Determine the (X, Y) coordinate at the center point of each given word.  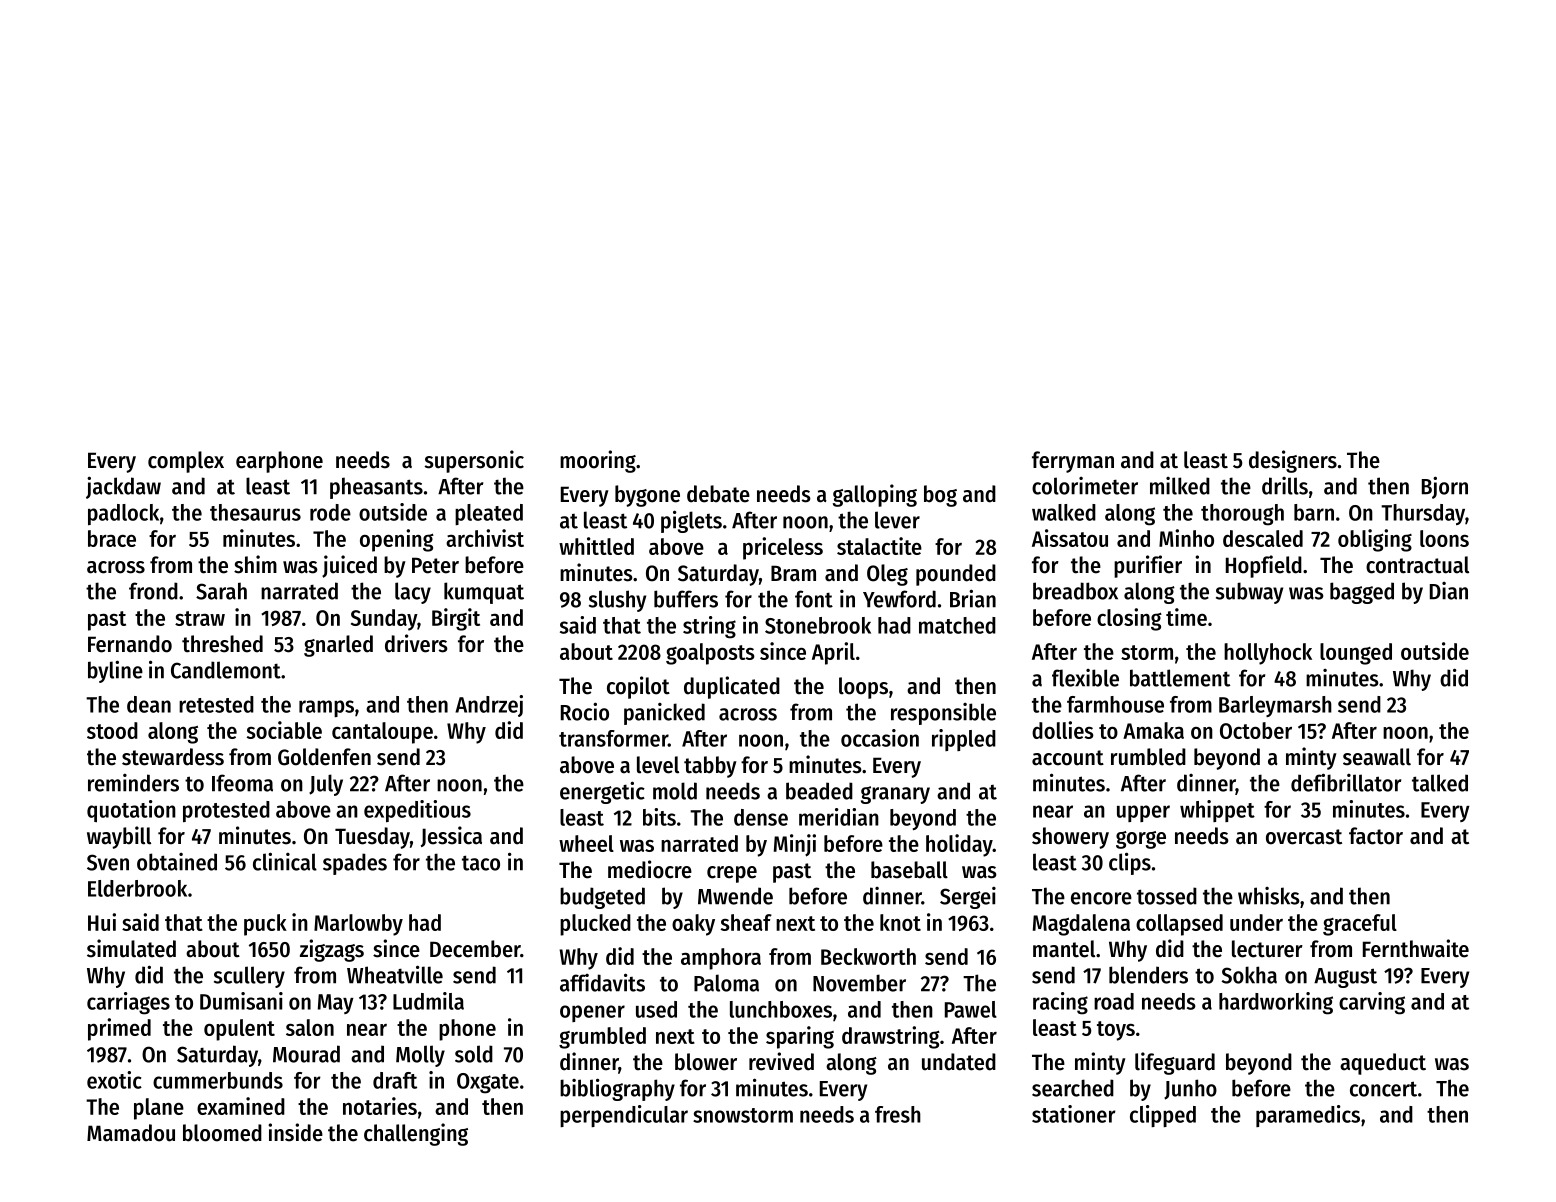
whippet (1217, 811)
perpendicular (624, 1116)
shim (255, 564)
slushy (617, 601)
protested (226, 811)
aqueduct (1383, 1064)
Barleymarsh (1275, 706)
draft (395, 1080)
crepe (732, 874)
